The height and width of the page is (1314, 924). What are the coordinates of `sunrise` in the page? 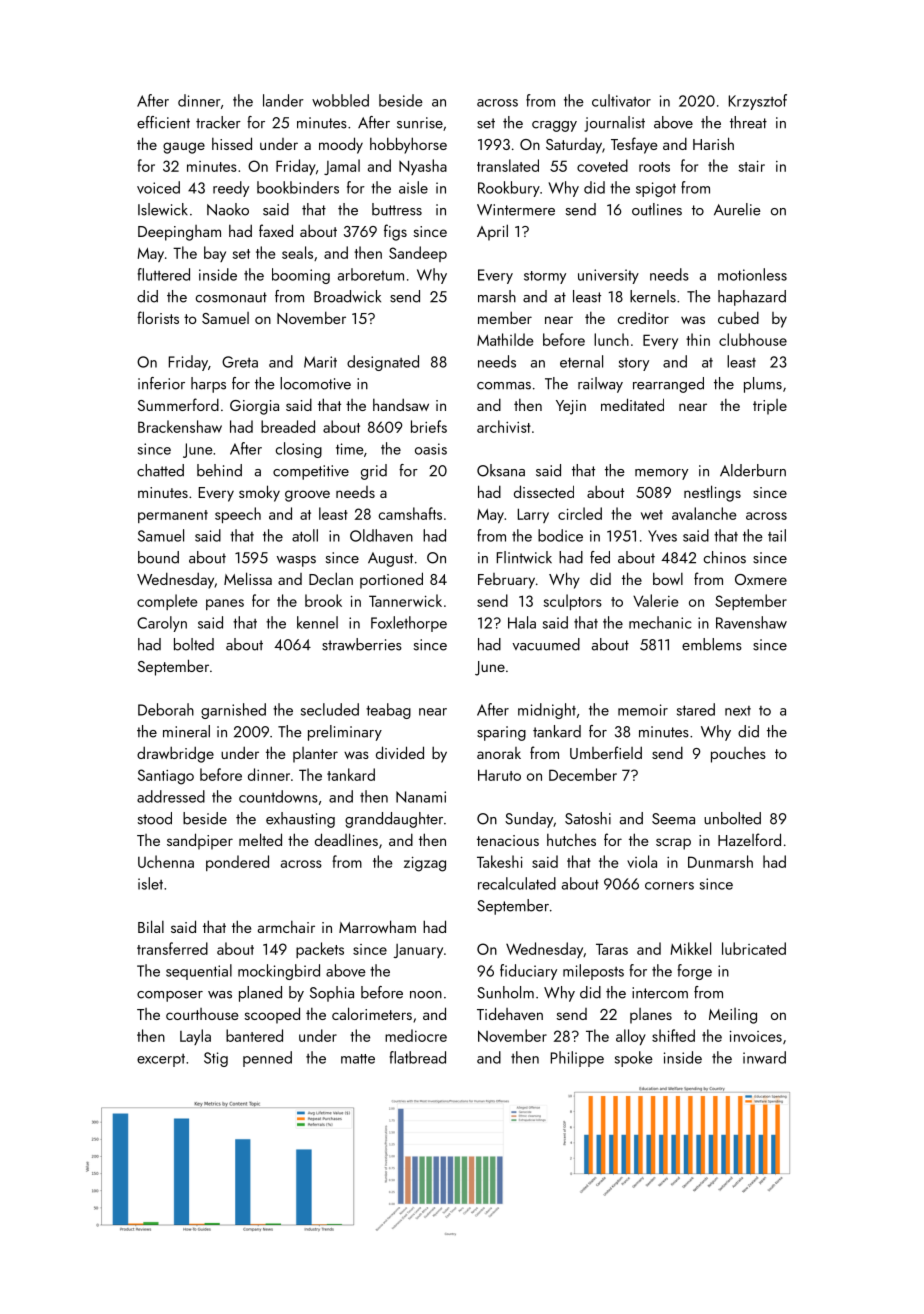 It's located at (420, 123).
